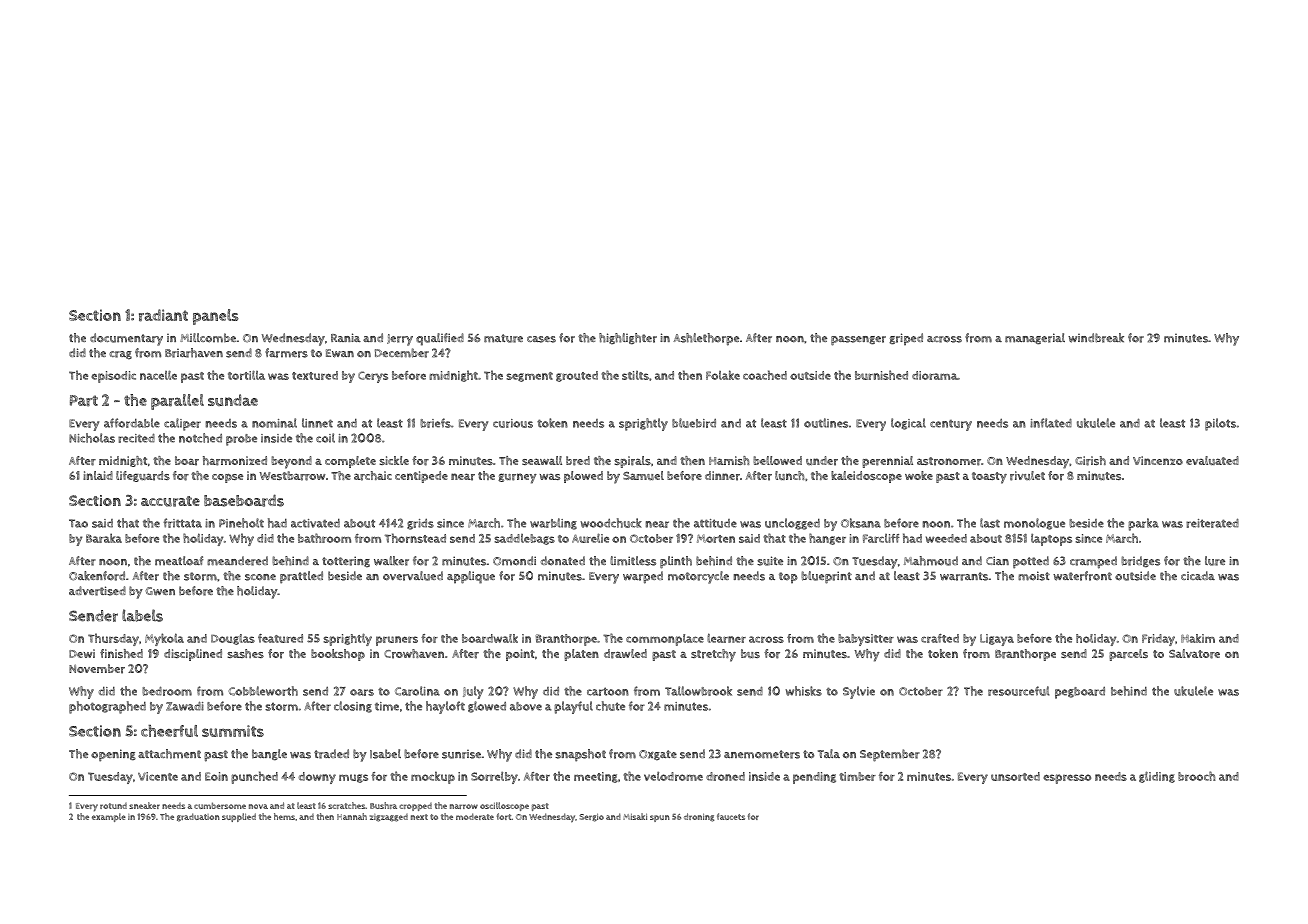  What do you see at coordinates (1158, 640) in the page?
I see `Friday` at bounding box center [1158, 640].
